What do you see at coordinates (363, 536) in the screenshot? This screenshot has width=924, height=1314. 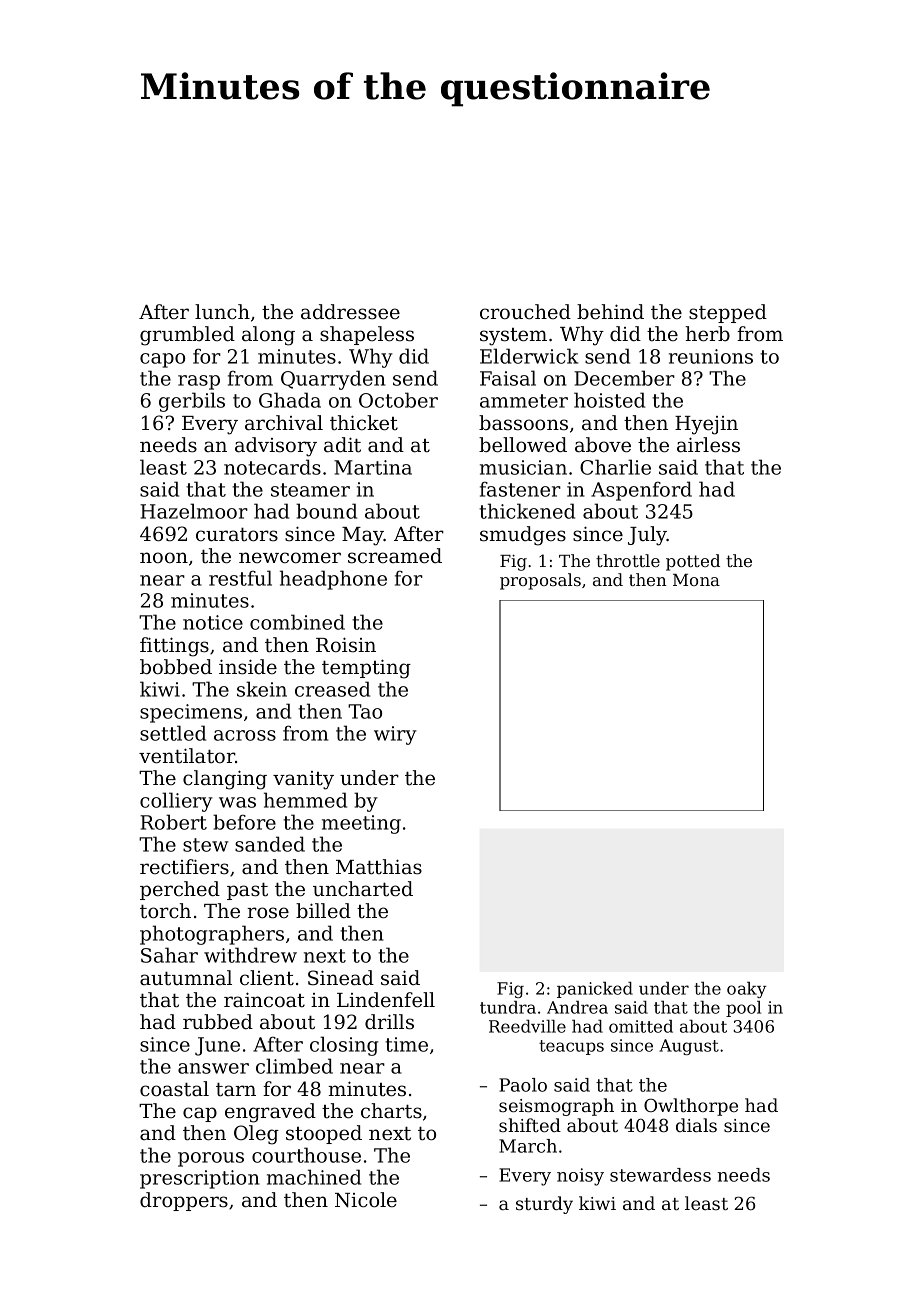 I see `May` at bounding box center [363, 536].
